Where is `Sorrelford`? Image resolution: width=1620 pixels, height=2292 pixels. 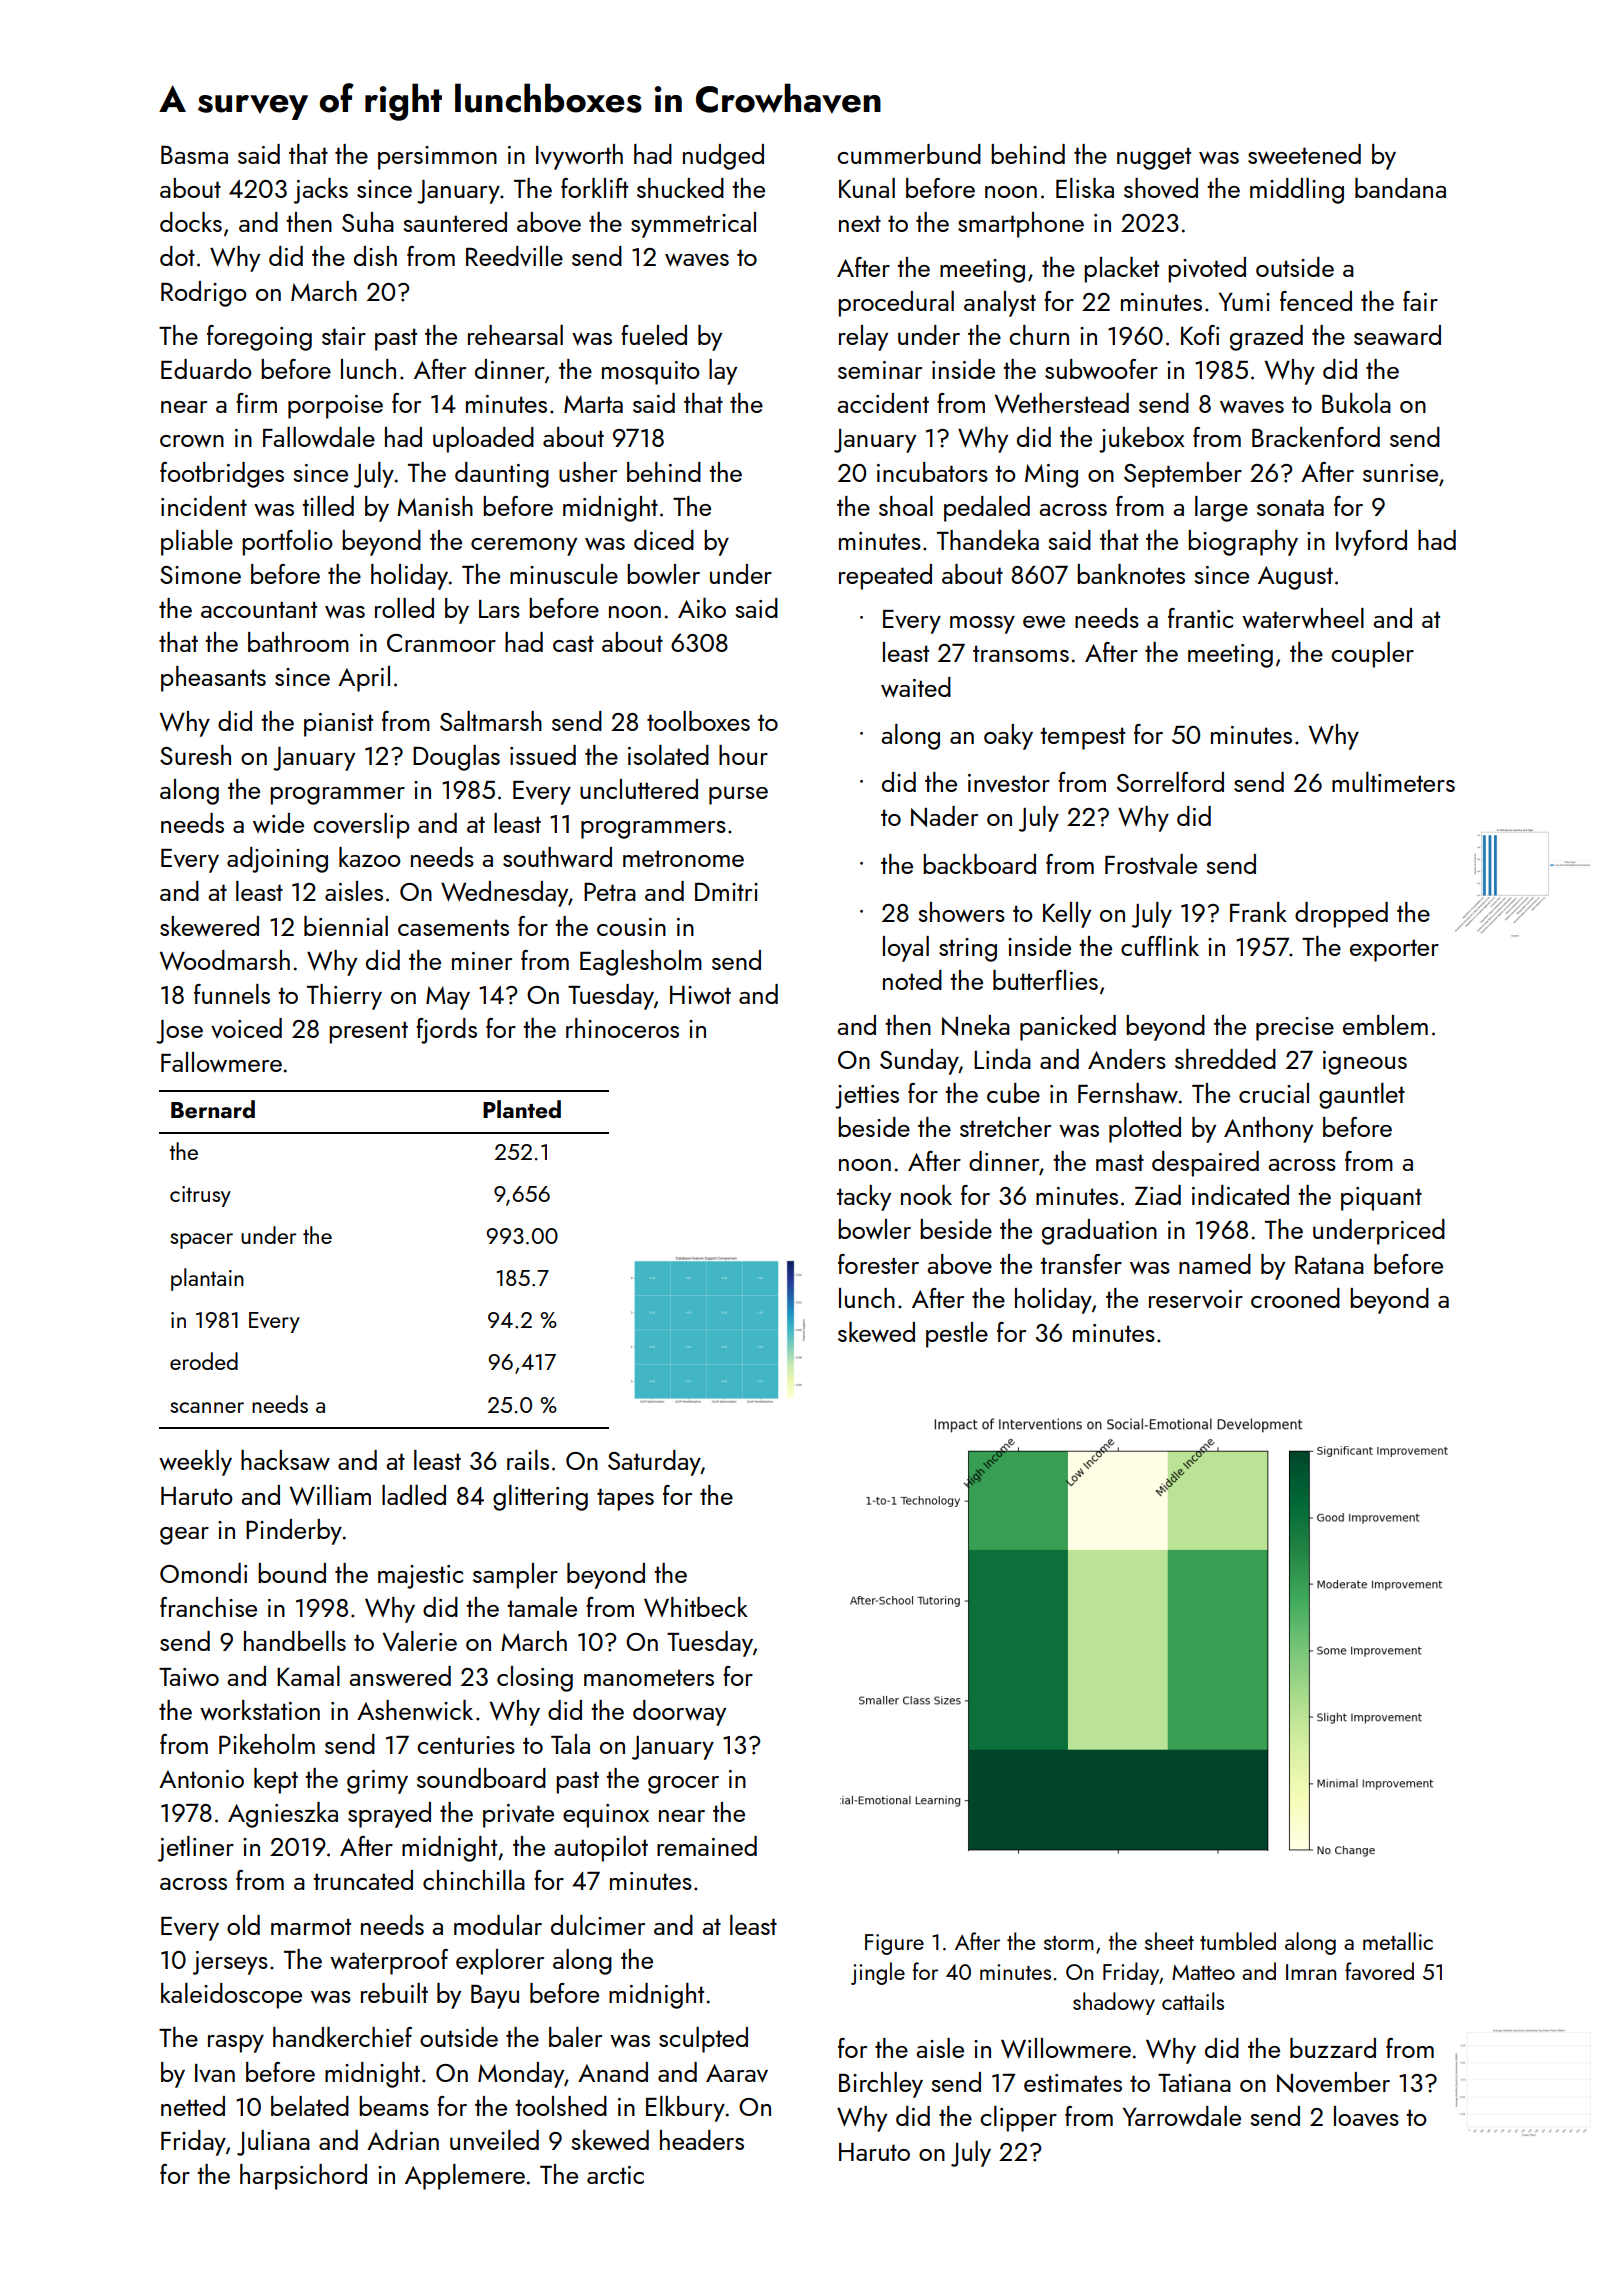 Sorrelford is located at coordinates (1170, 782).
